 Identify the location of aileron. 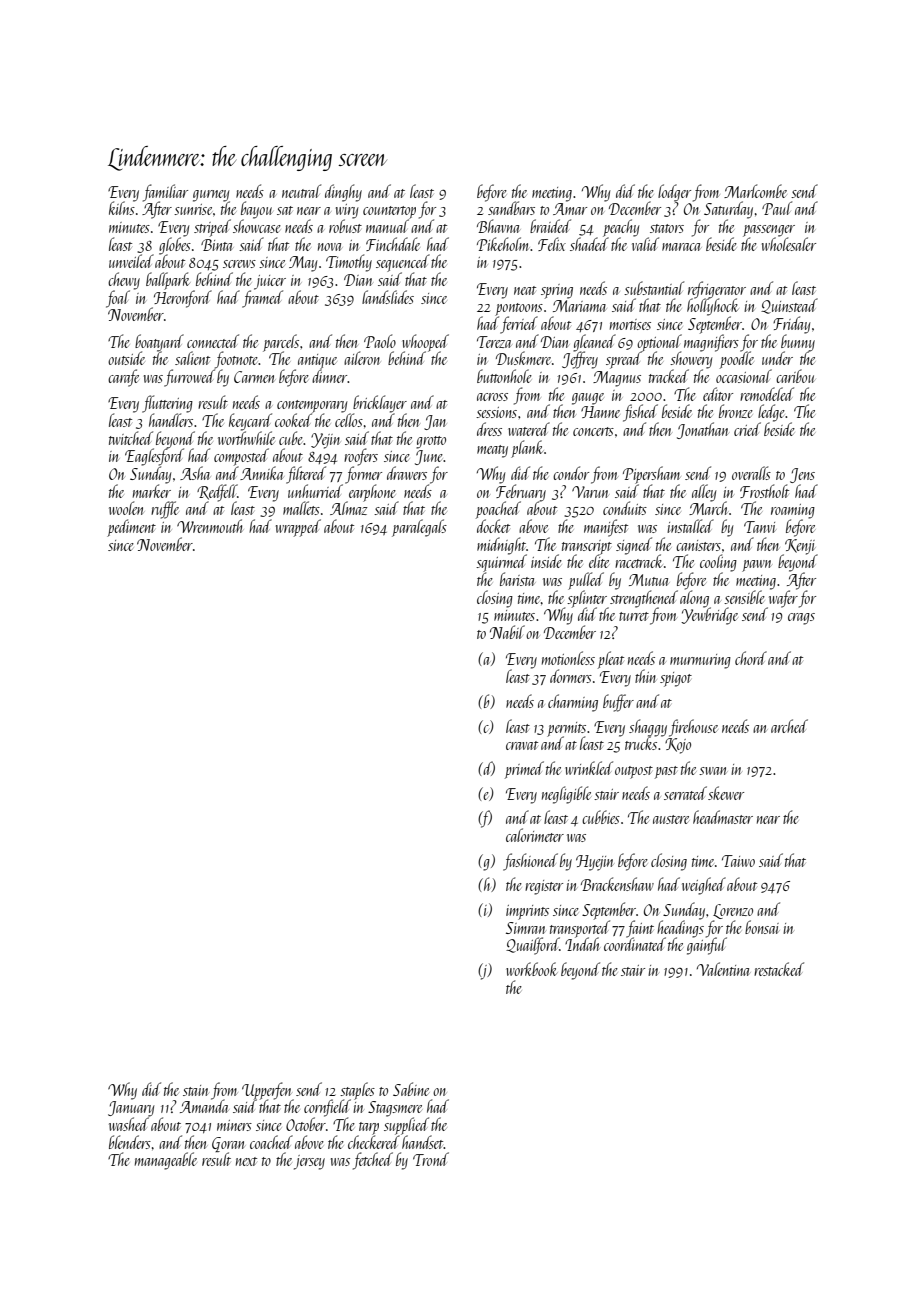
(362, 358).
